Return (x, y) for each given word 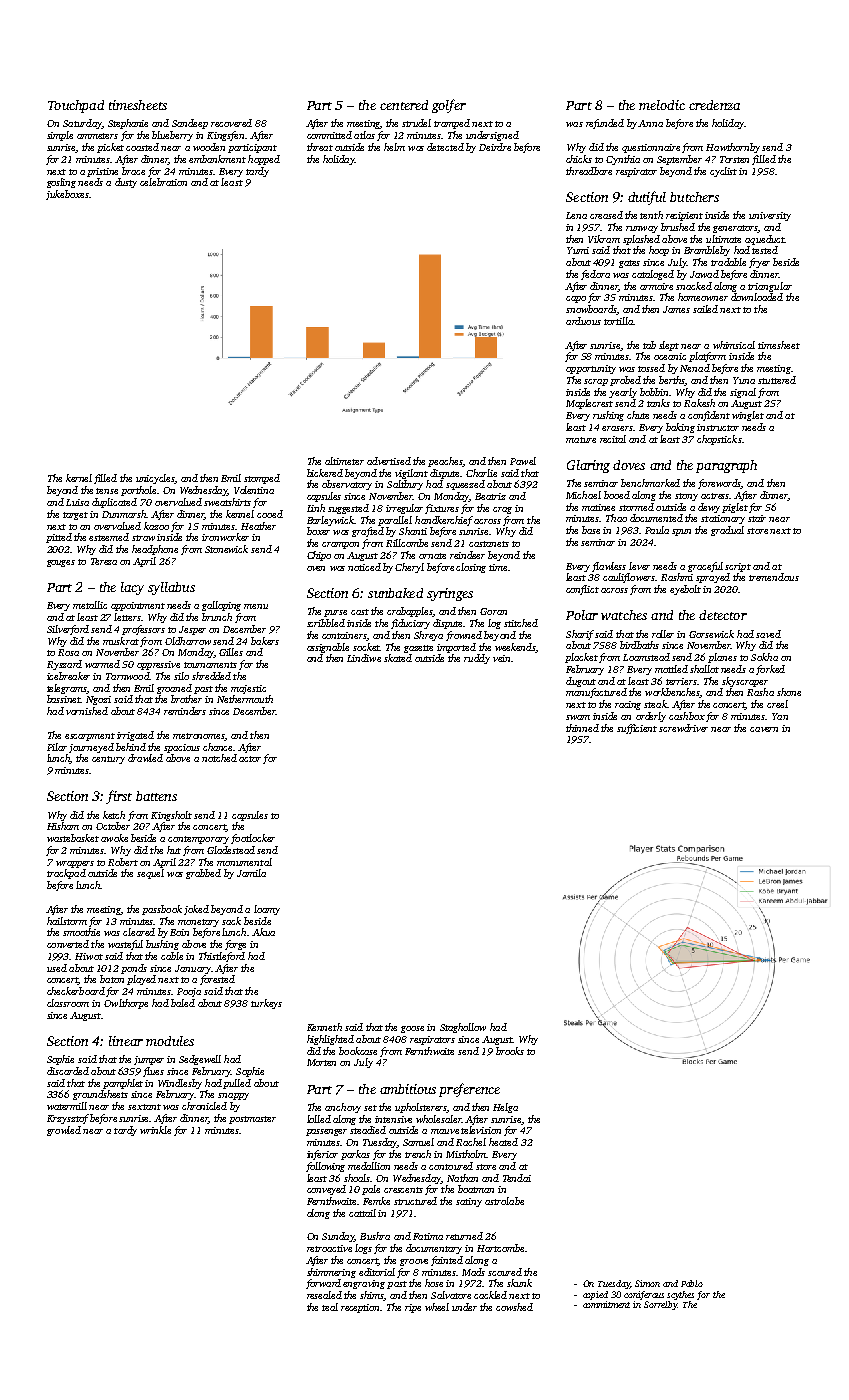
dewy (709, 508)
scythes (680, 1295)
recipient (684, 216)
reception (361, 1308)
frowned (464, 636)
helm (394, 147)
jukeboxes (67, 195)
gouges (61, 563)
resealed (324, 1295)
